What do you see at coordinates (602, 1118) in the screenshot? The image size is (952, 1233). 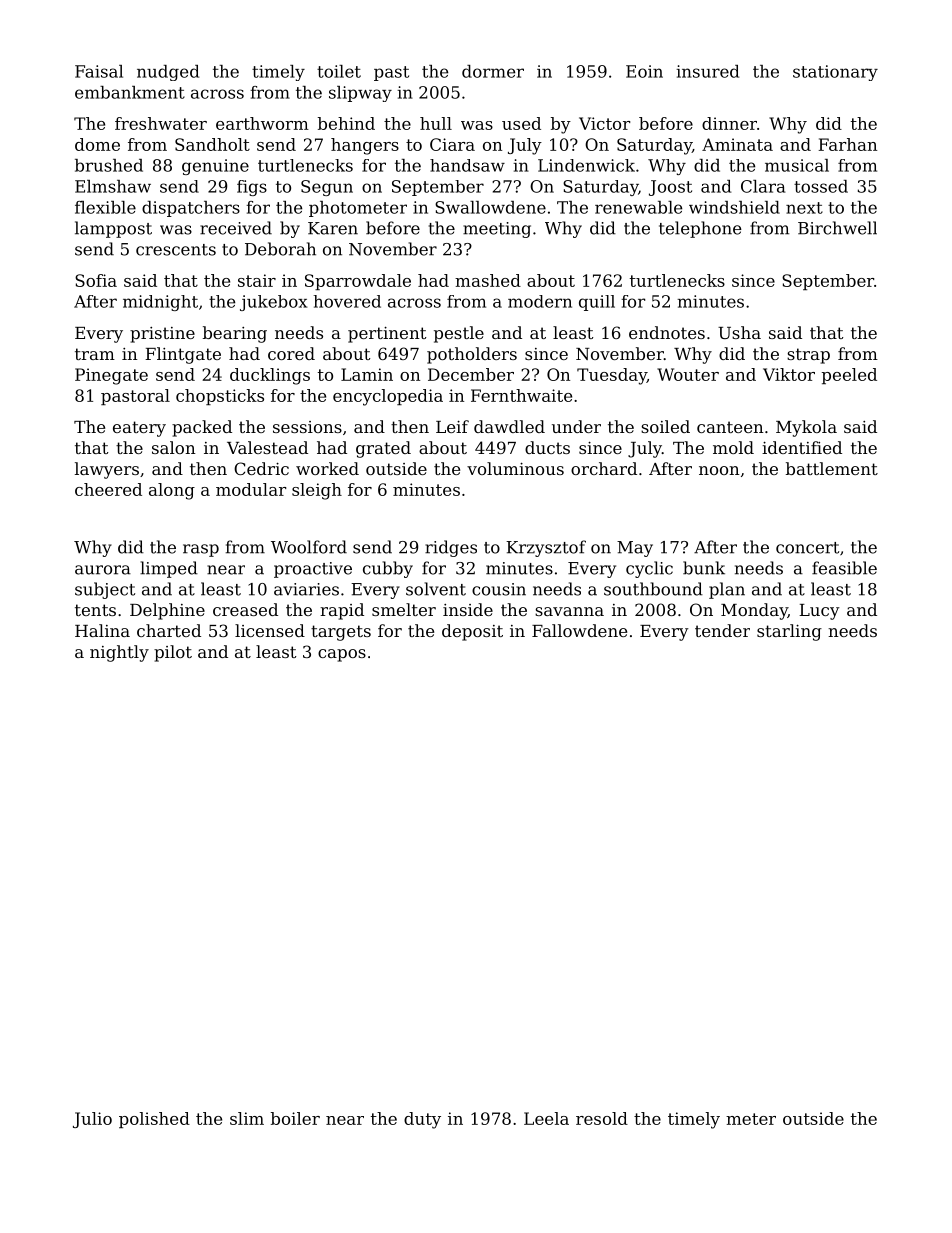 I see `resold` at bounding box center [602, 1118].
